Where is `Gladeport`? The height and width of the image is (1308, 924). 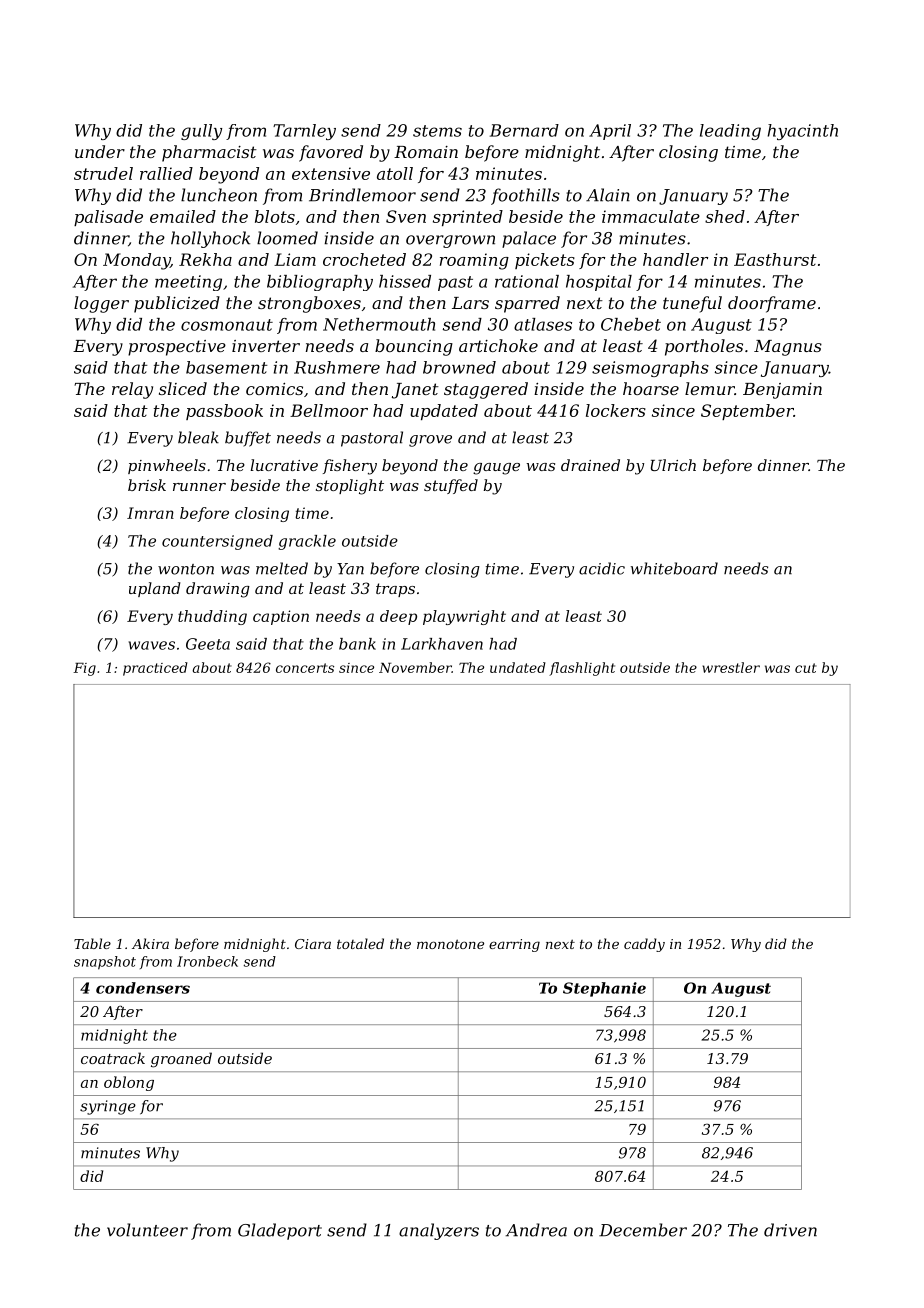 Gladeport is located at coordinates (280, 1231).
